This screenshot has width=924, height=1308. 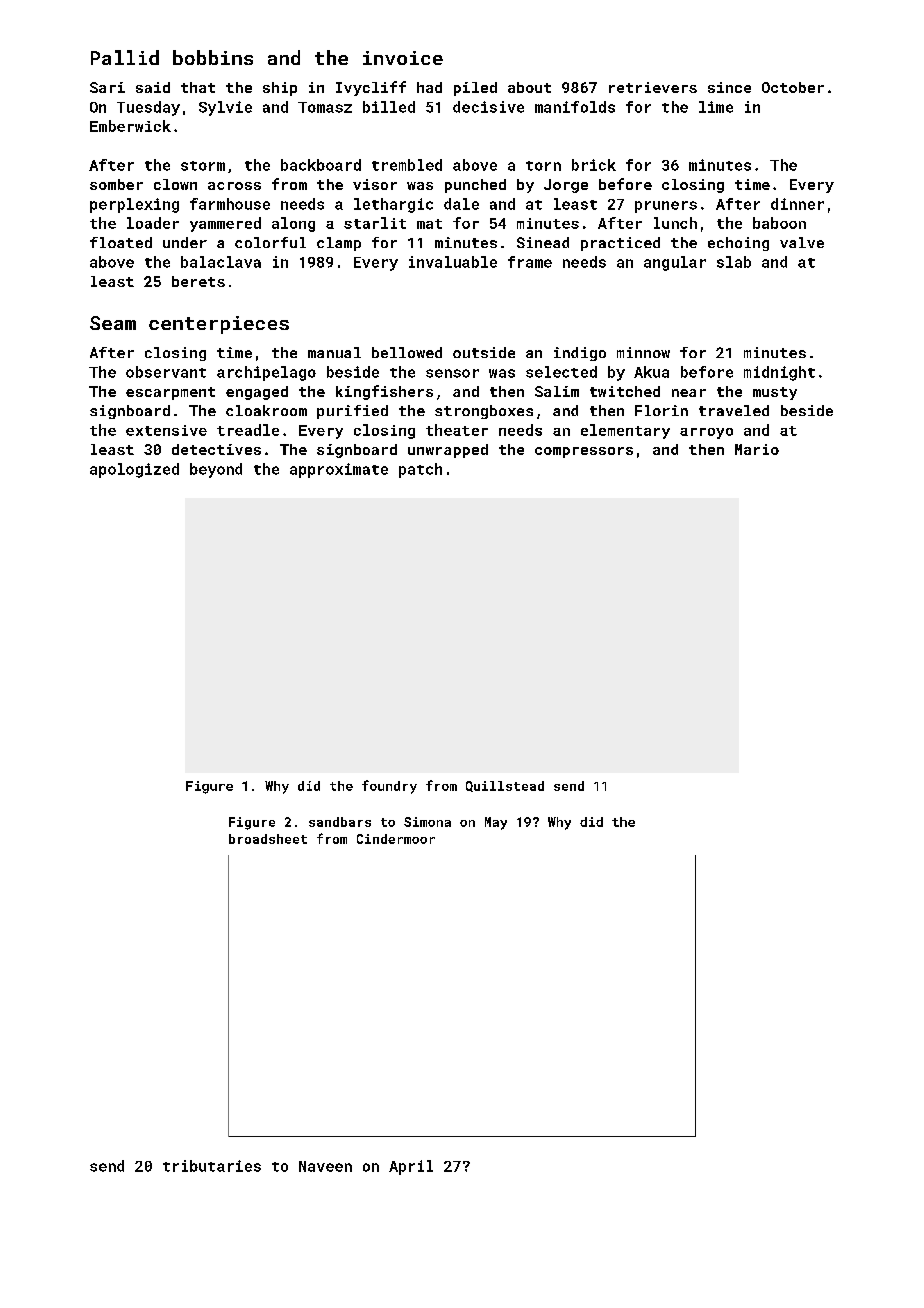 What do you see at coordinates (280, 89) in the screenshot?
I see `ship` at bounding box center [280, 89].
